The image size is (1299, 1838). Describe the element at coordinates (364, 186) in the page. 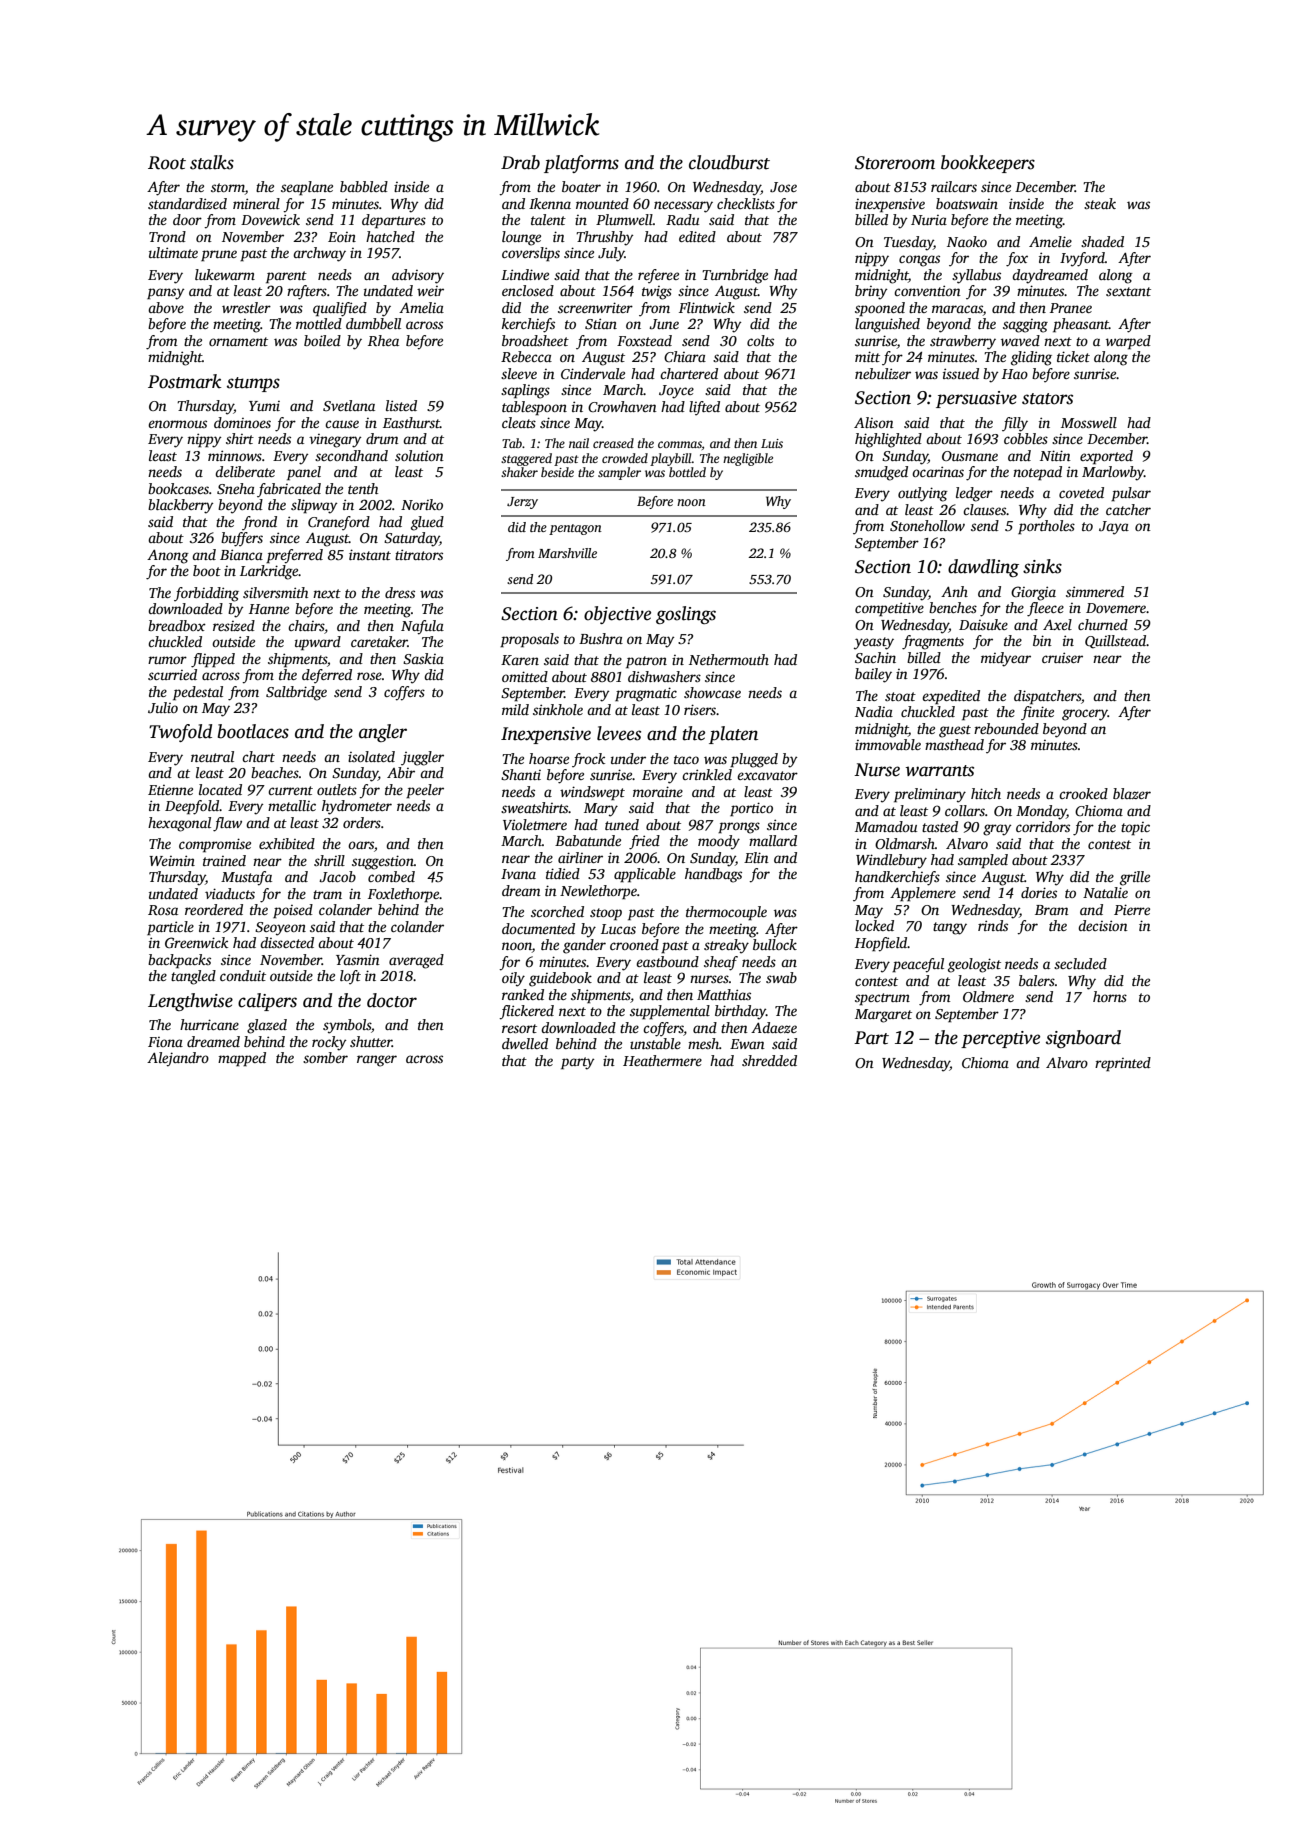

I see `babbled` at that location.
